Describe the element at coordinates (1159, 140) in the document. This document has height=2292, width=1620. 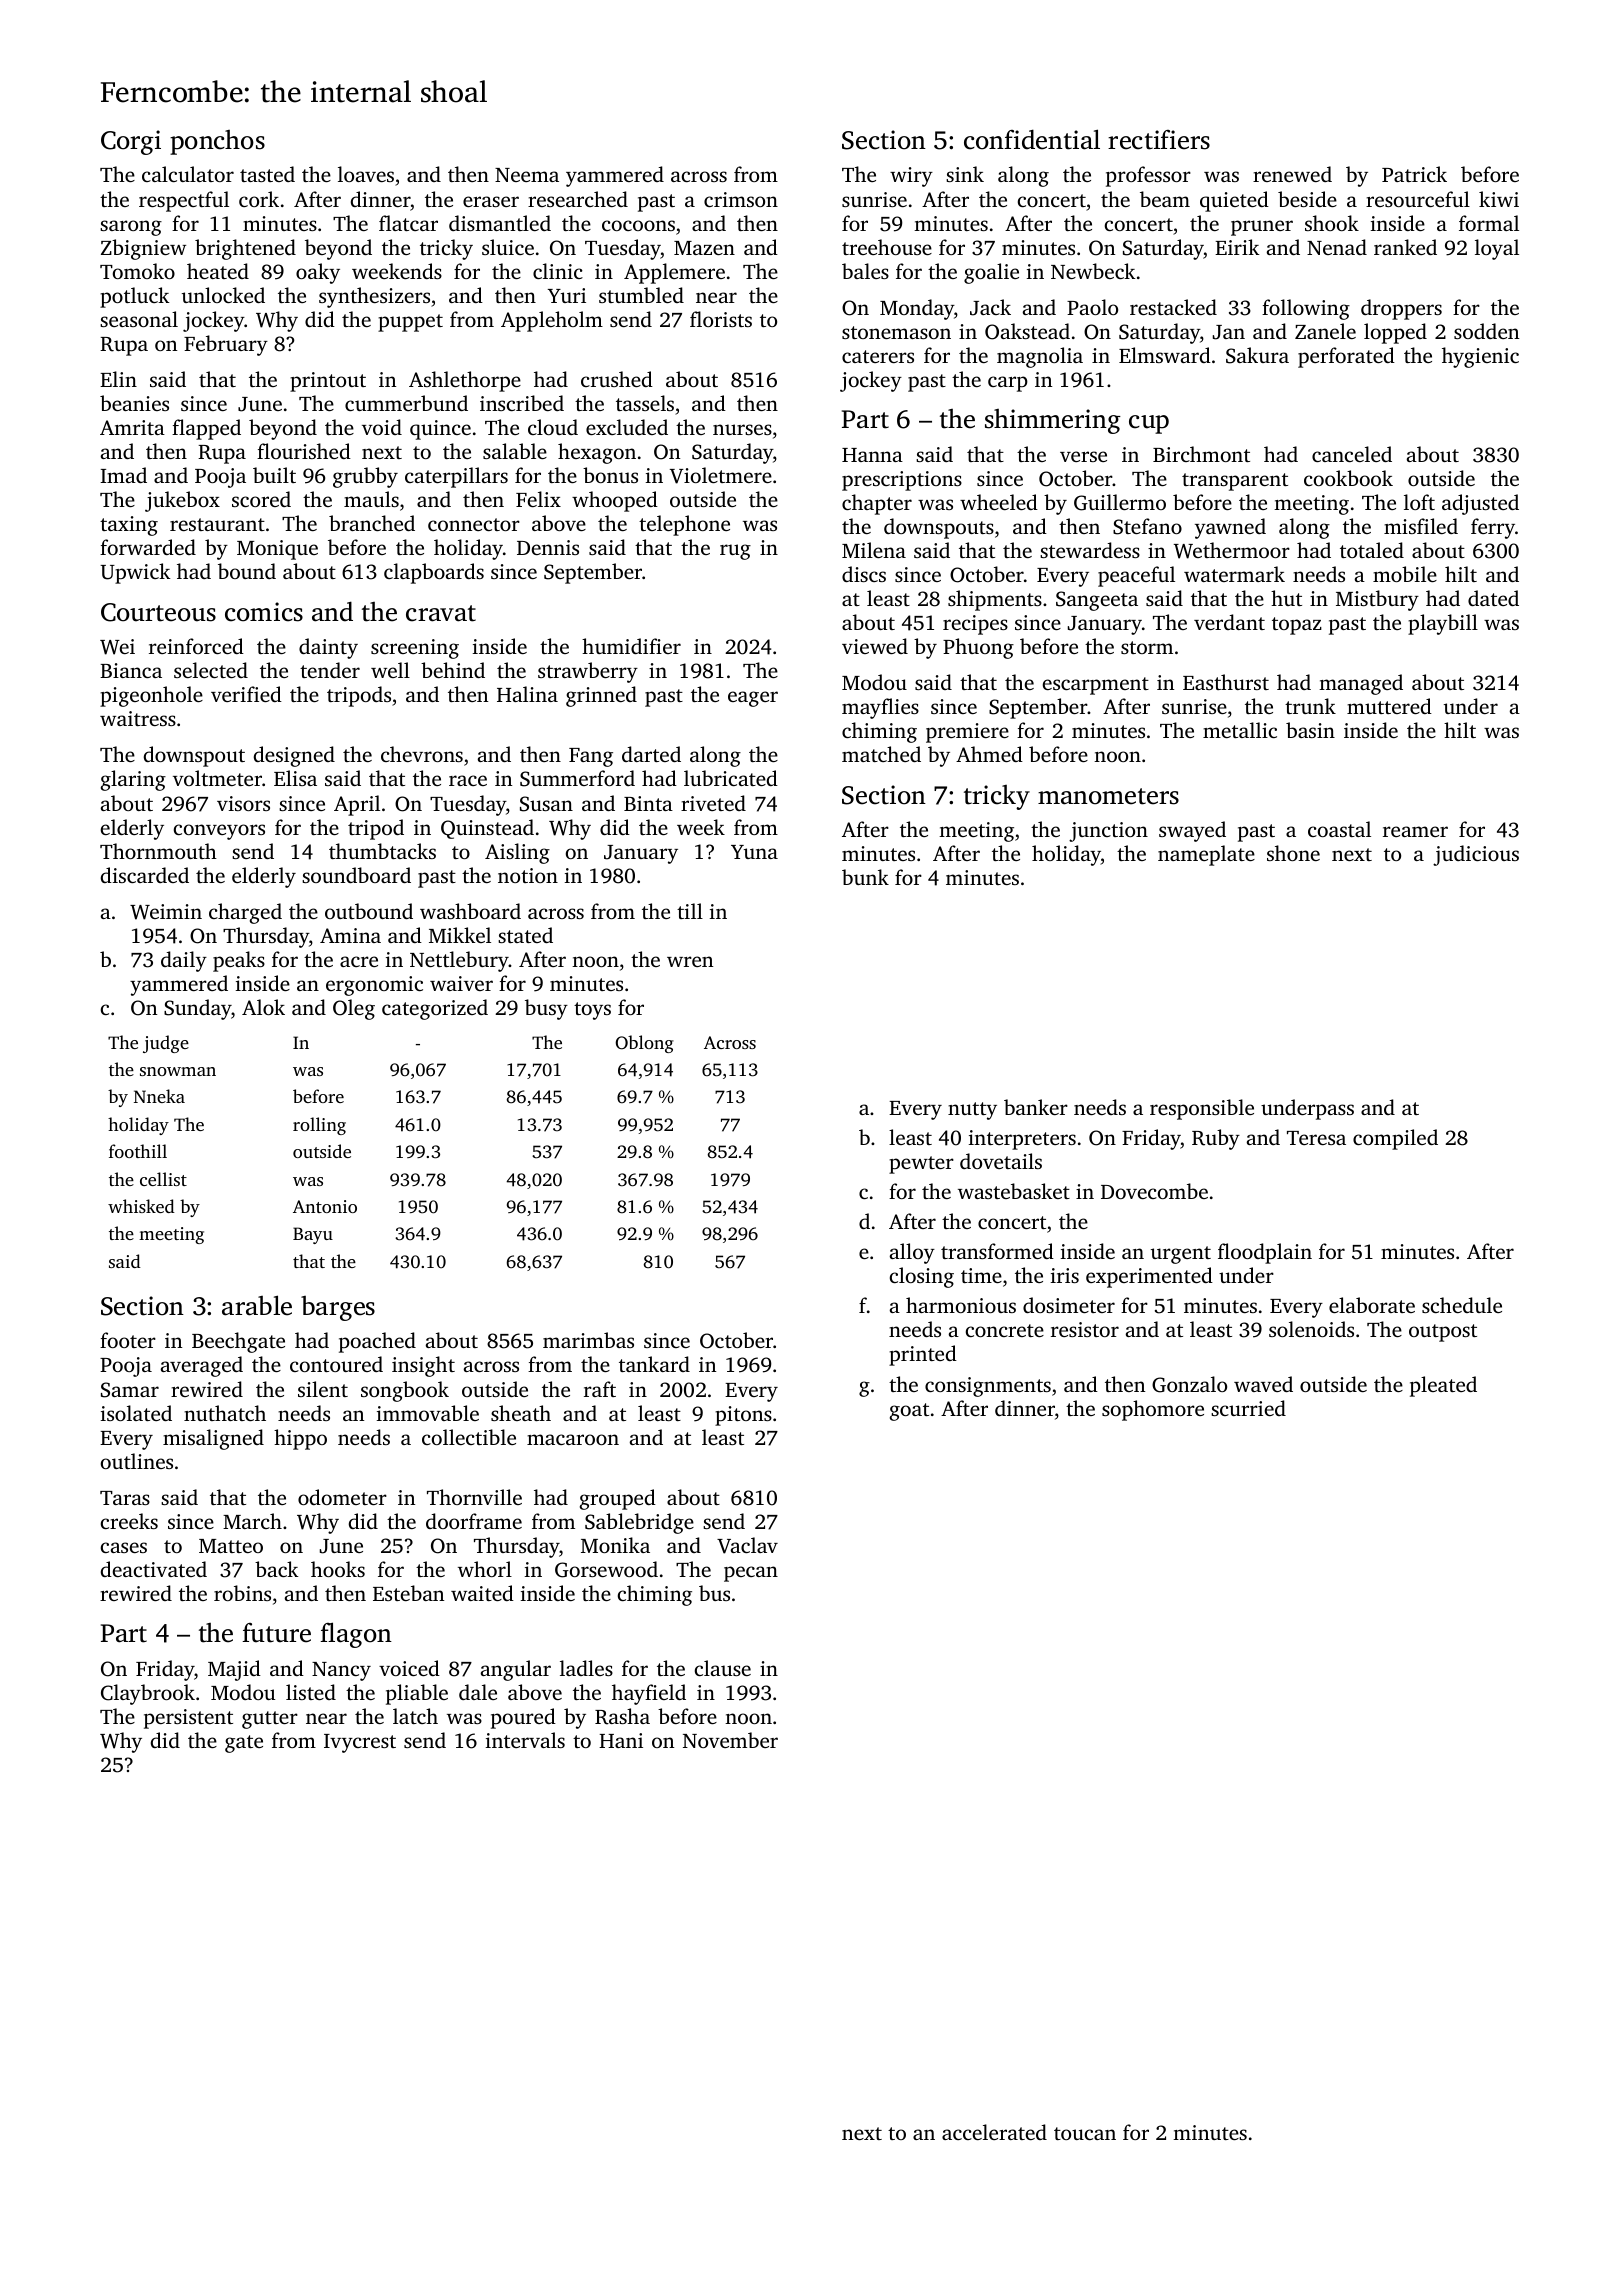
I see `rectifiers` at that location.
